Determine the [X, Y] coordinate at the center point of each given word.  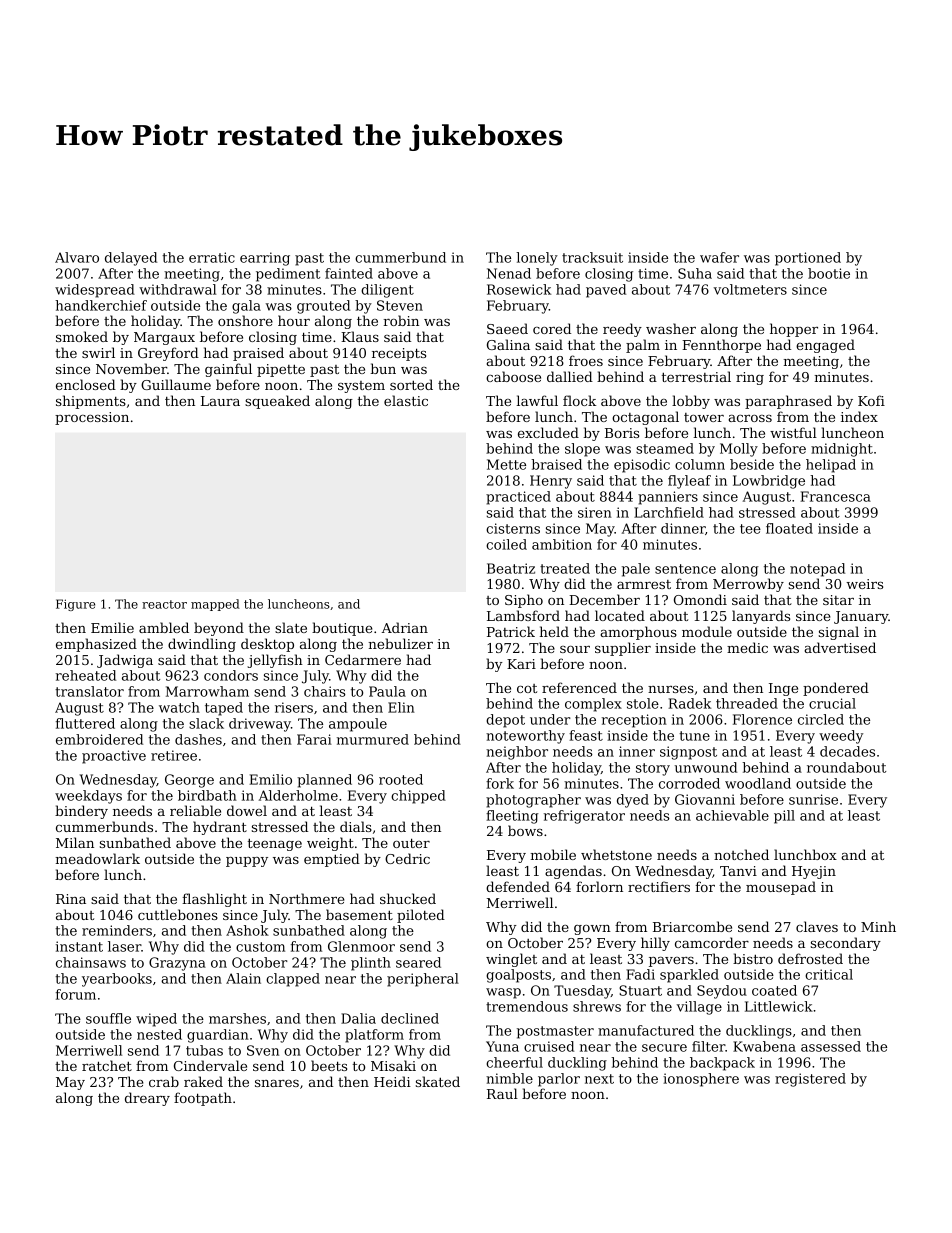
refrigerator [584, 817]
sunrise [813, 799]
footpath [203, 1099]
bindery [81, 812]
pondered [836, 689]
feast [586, 735]
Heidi [392, 1081]
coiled [506, 544]
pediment [288, 275]
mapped [215, 605]
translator [89, 691]
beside [752, 464]
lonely [537, 259]
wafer [719, 257]
